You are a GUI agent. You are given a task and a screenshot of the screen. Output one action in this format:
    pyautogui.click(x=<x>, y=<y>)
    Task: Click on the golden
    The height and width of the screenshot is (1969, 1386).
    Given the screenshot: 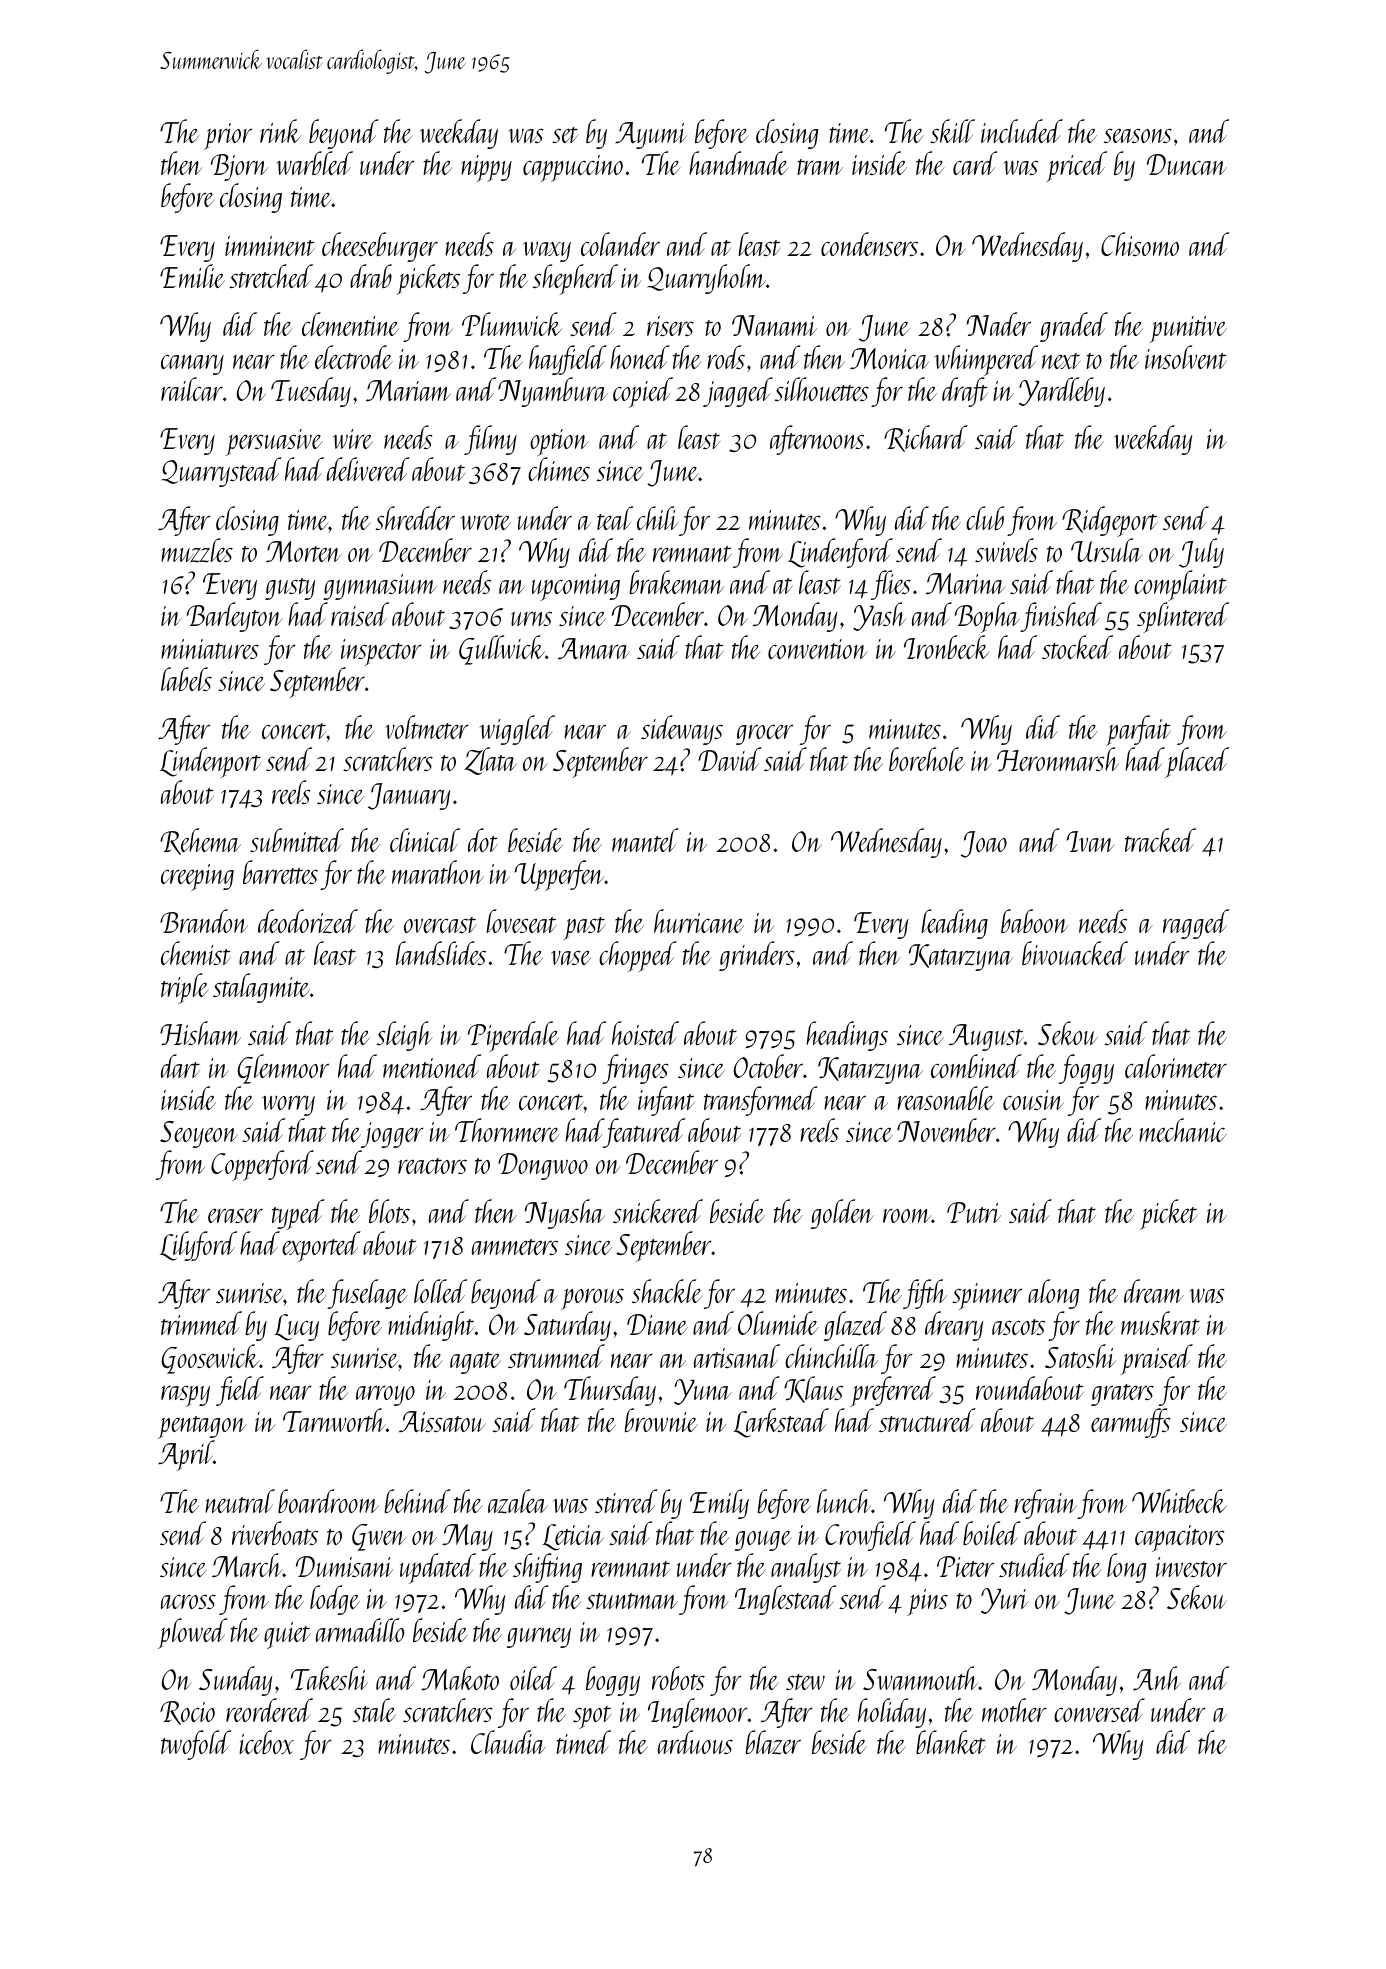 What is the action you would take?
    pyautogui.click(x=842, y=1214)
